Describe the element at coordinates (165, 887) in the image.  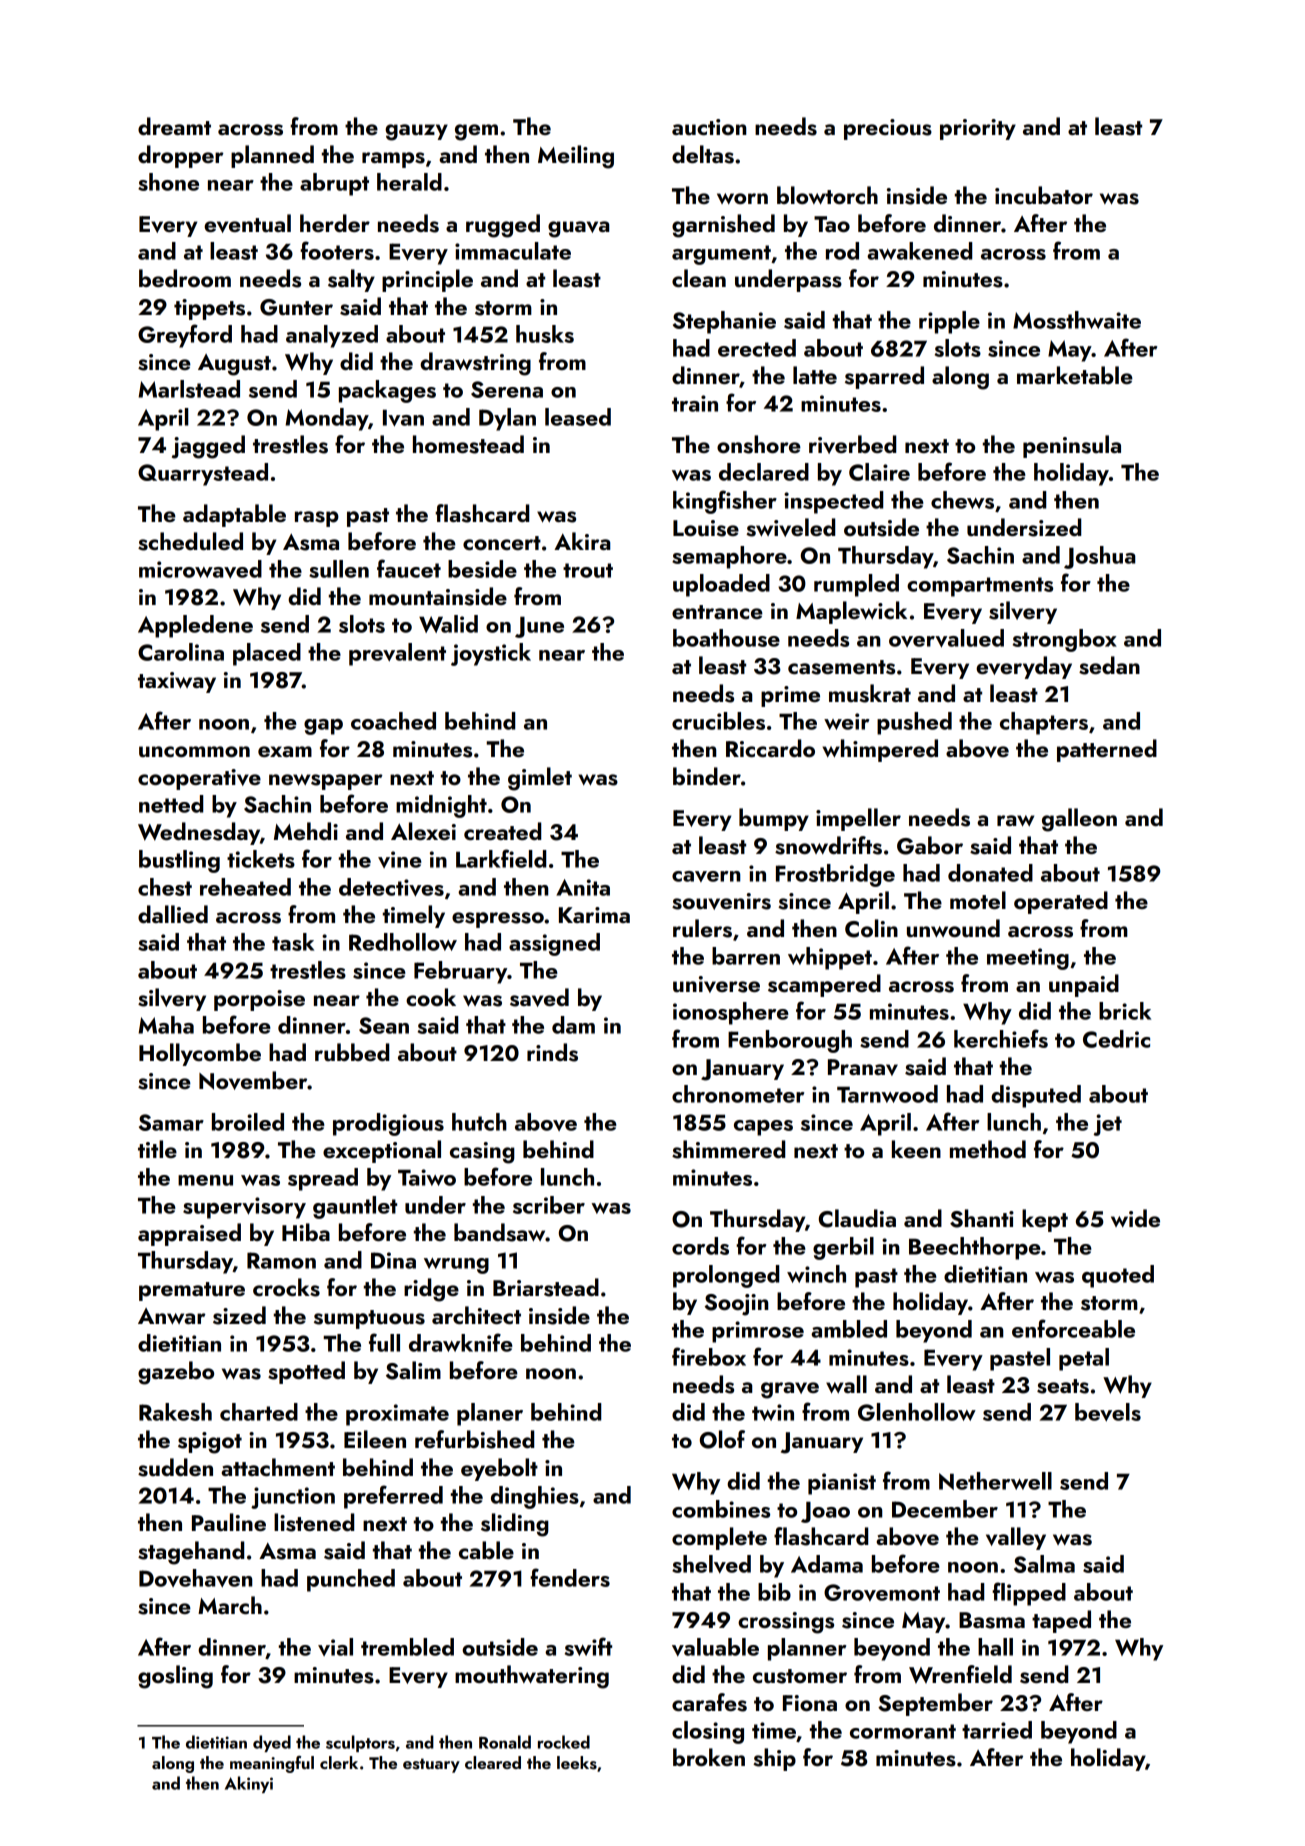
I see `chest` at that location.
